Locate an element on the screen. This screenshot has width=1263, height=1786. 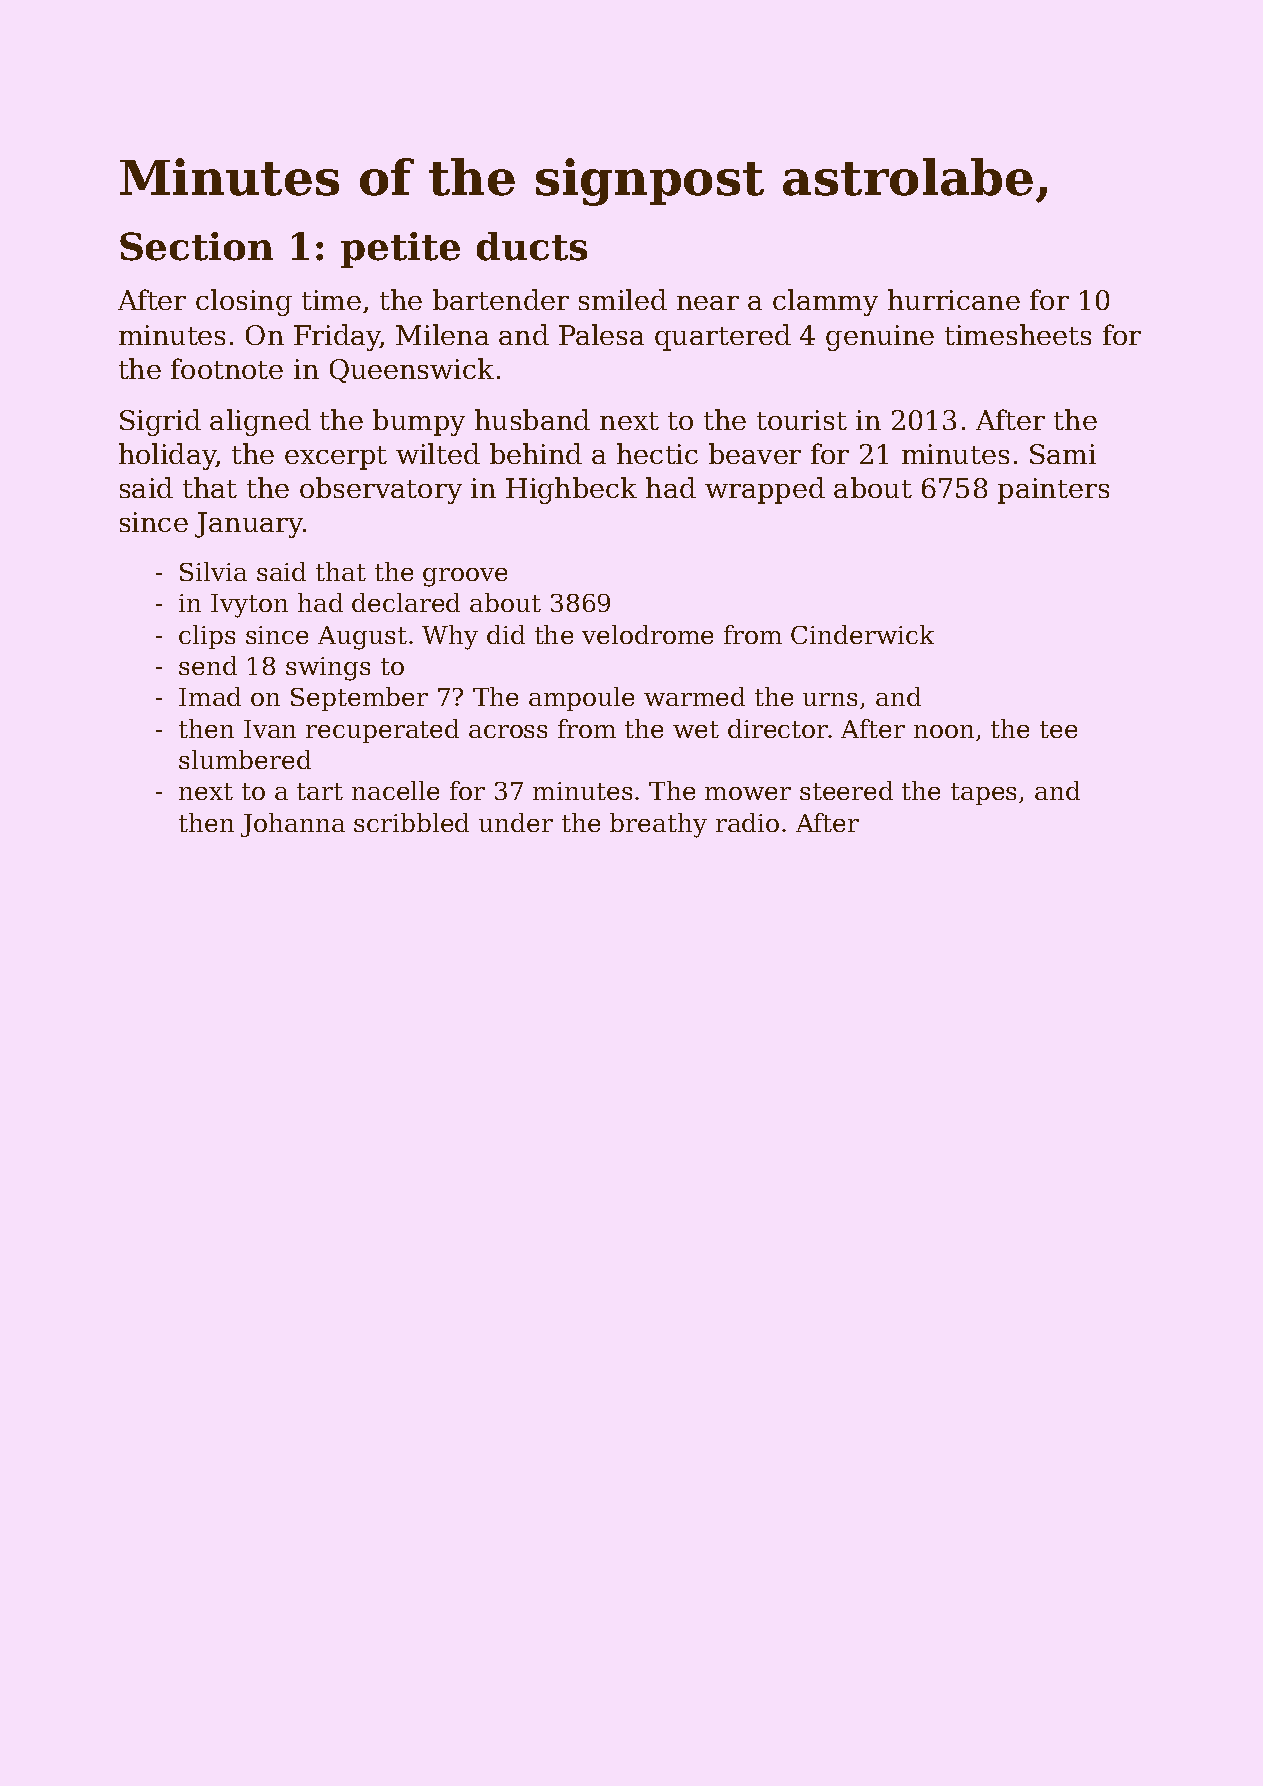
noon is located at coordinates (944, 731).
